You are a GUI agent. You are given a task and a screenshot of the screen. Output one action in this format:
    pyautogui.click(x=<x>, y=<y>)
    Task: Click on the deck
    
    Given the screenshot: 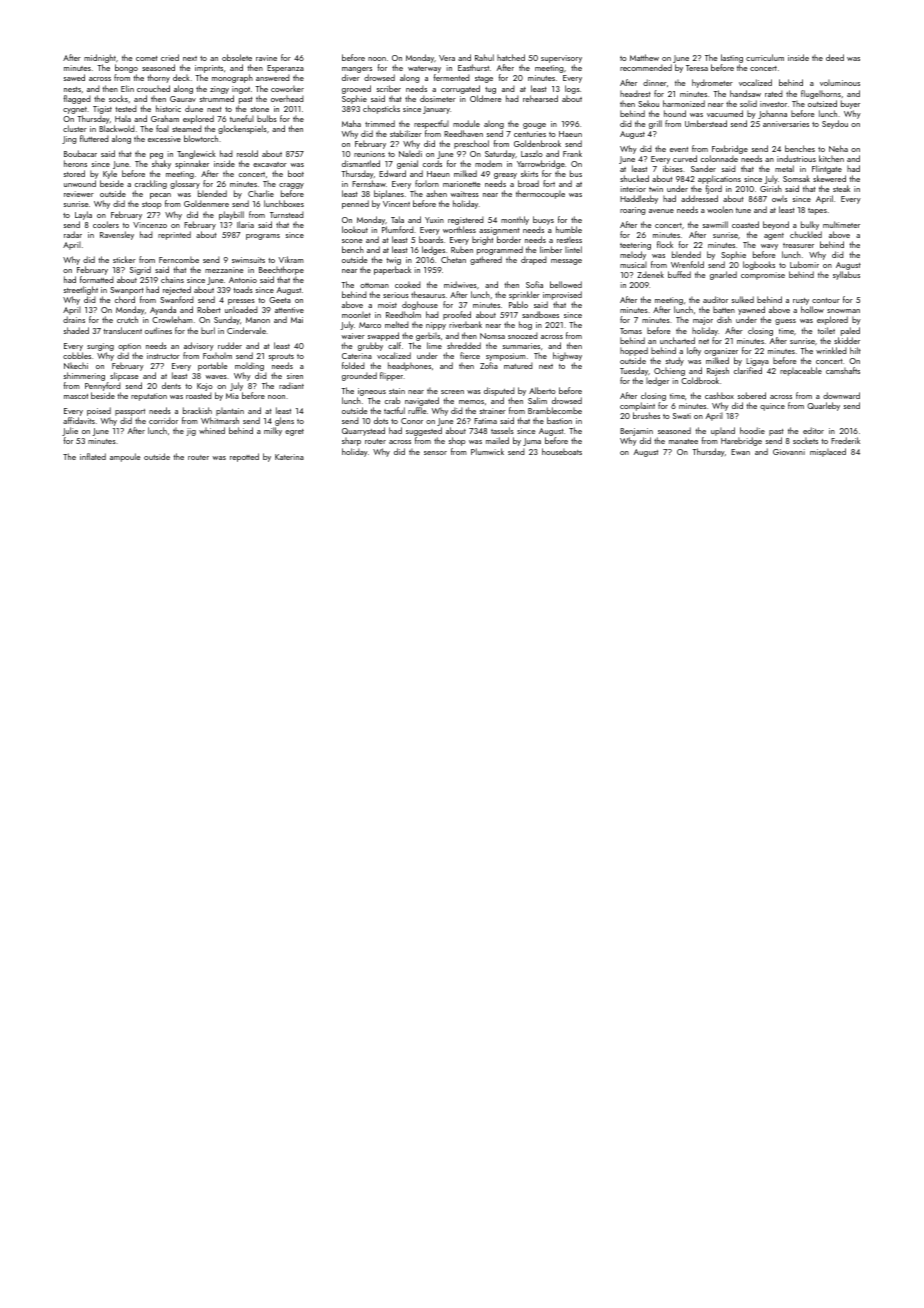 What is the action you would take?
    pyautogui.click(x=181, y=77)
